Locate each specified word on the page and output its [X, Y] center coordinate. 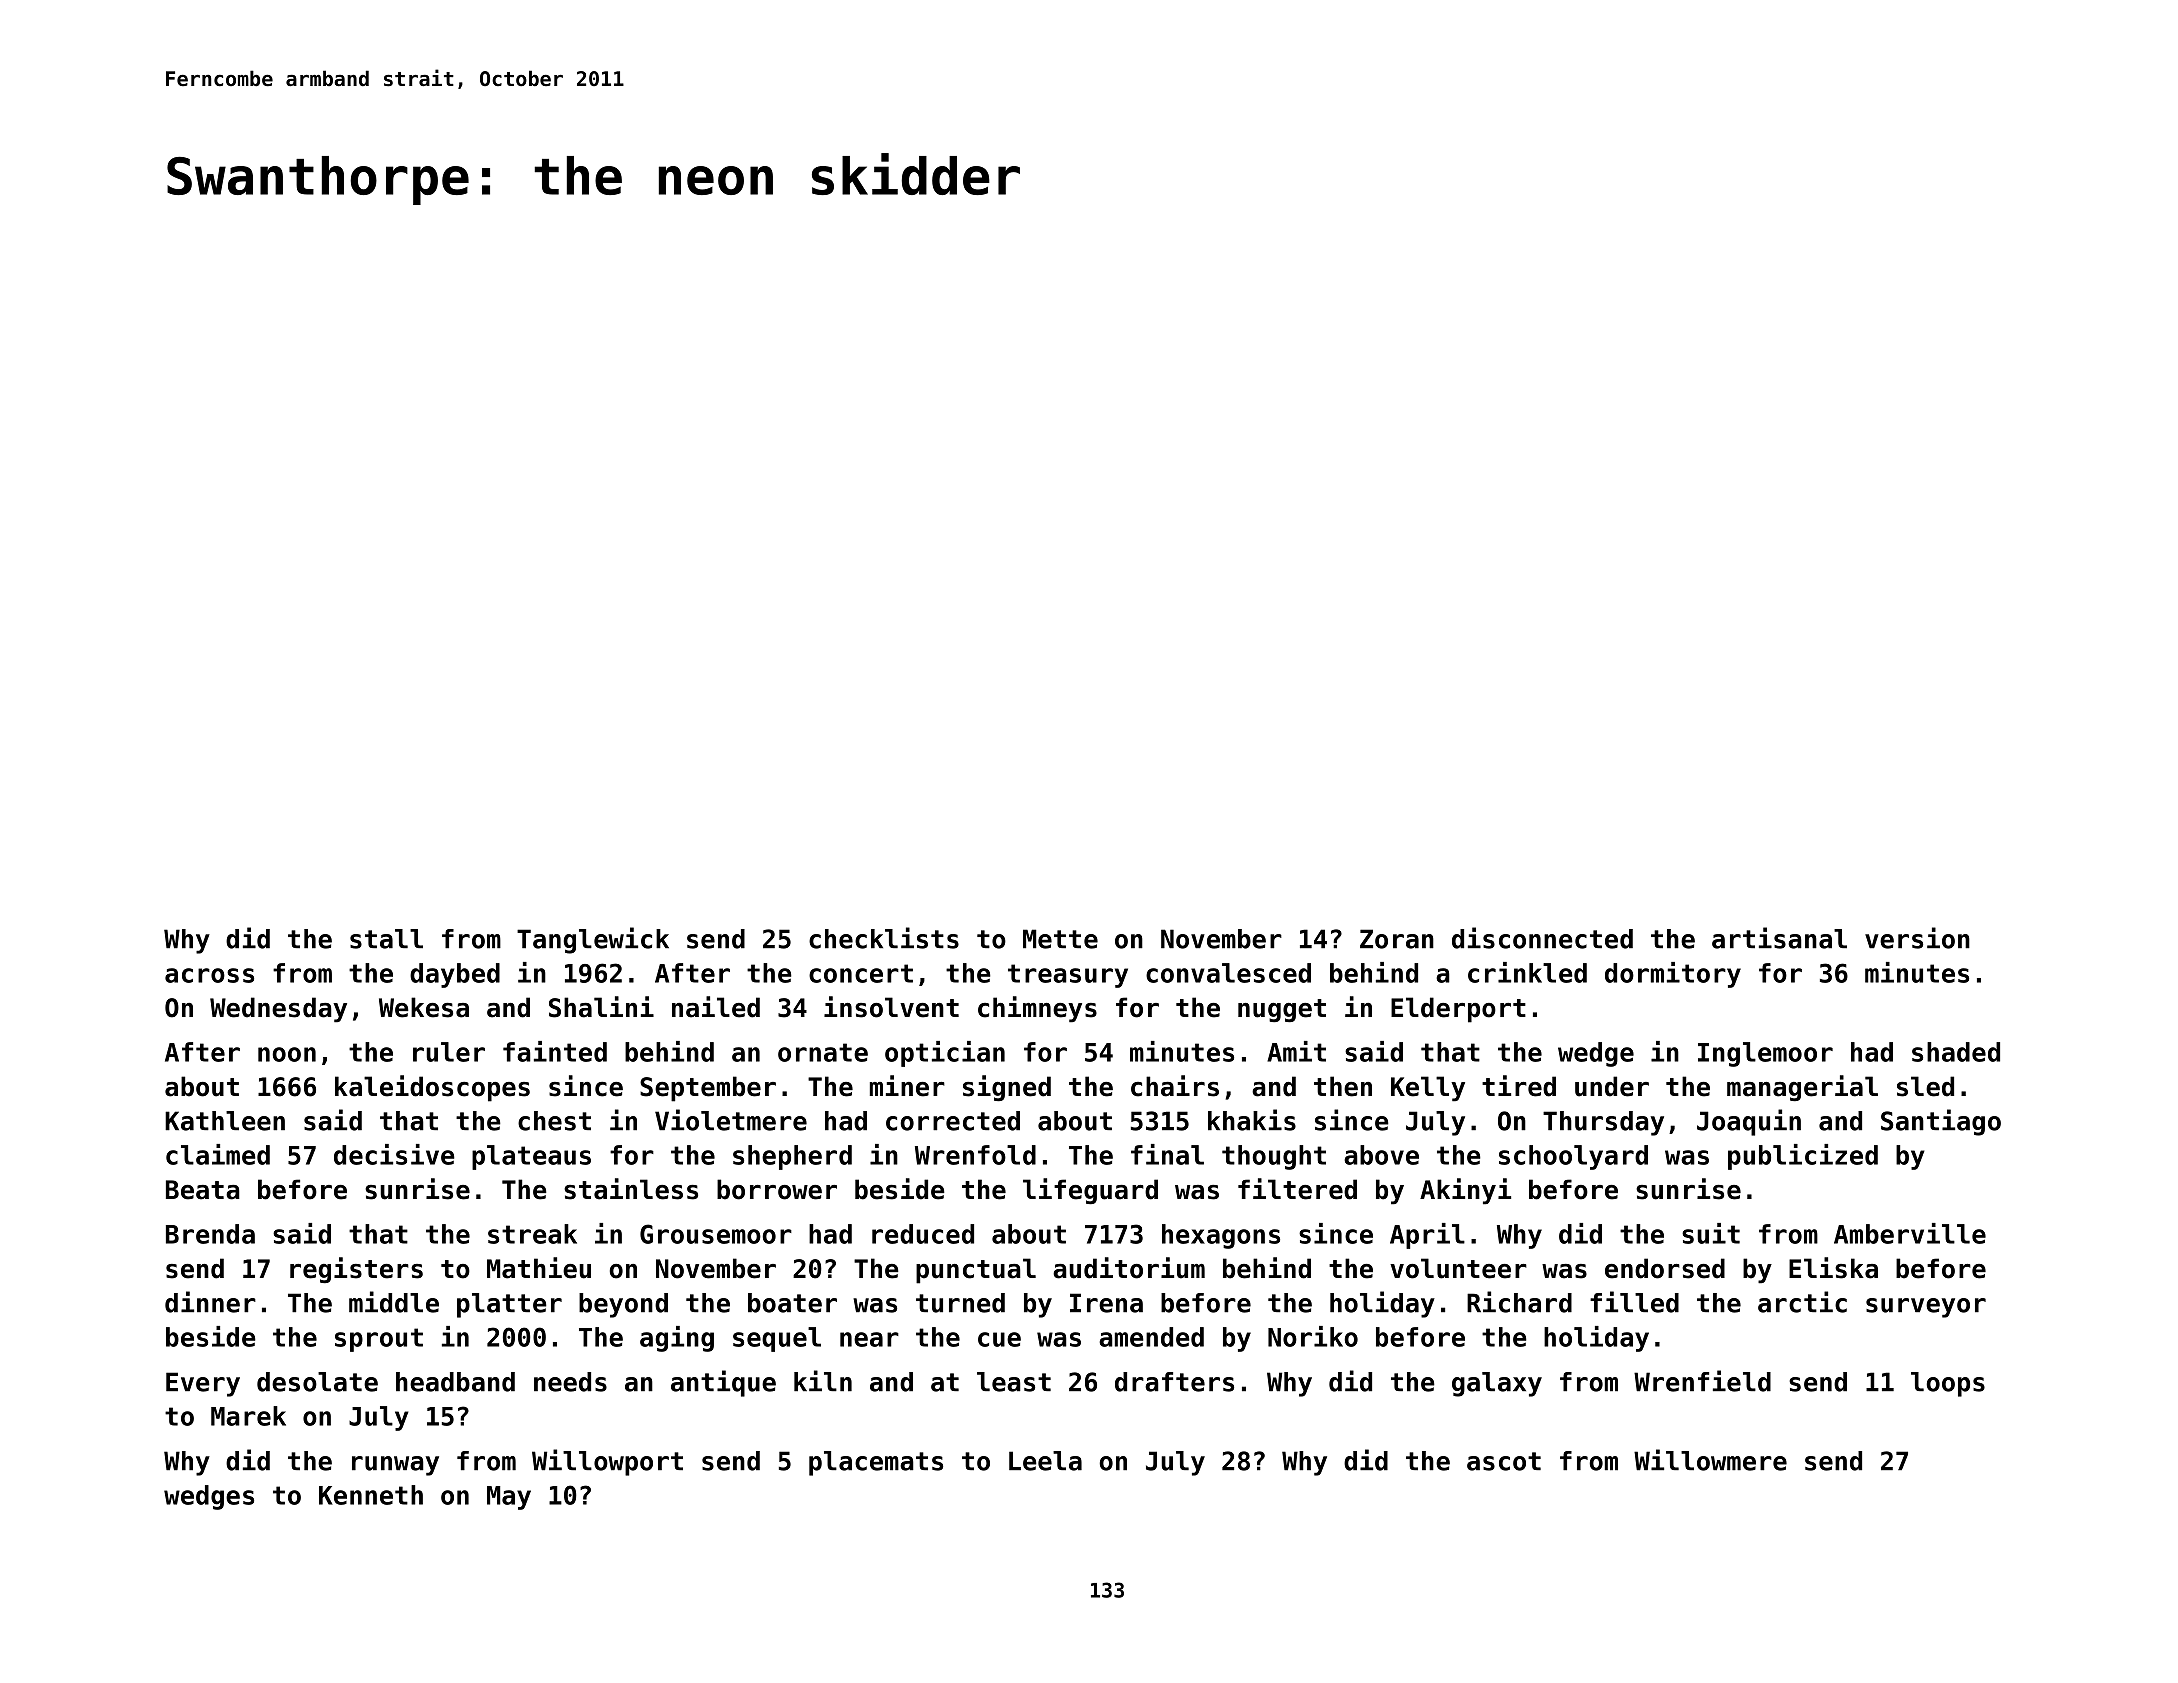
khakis [1252, 1120]
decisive [394, 1154]
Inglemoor [1765, 1054]
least [1014, 1382]
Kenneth [371, 1495]
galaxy [1497, 1384]
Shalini [601, 1007]
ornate [823, 1052]
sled [1925, 1086]
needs [570, 1382]
